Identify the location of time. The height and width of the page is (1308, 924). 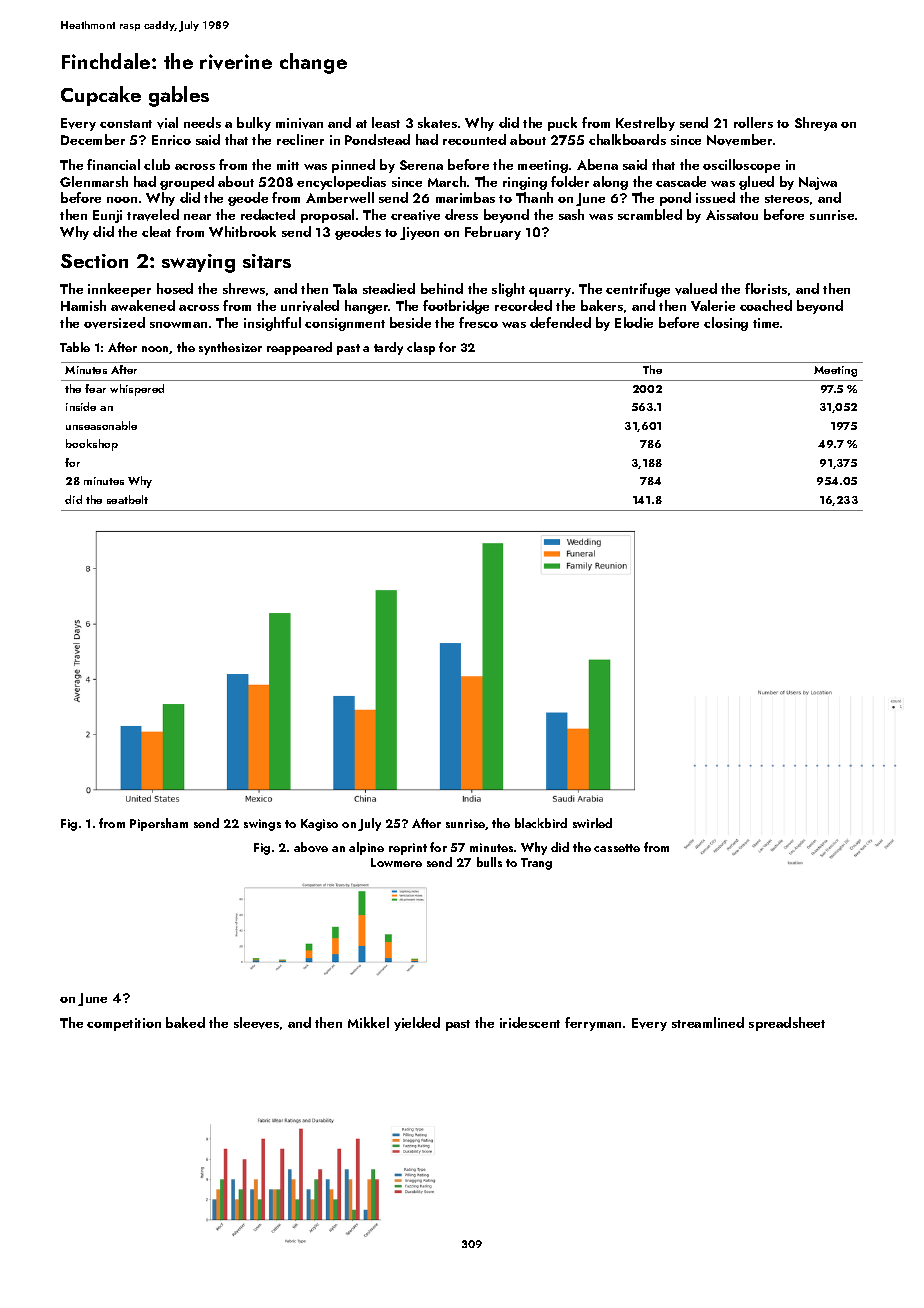
(766, 323).
